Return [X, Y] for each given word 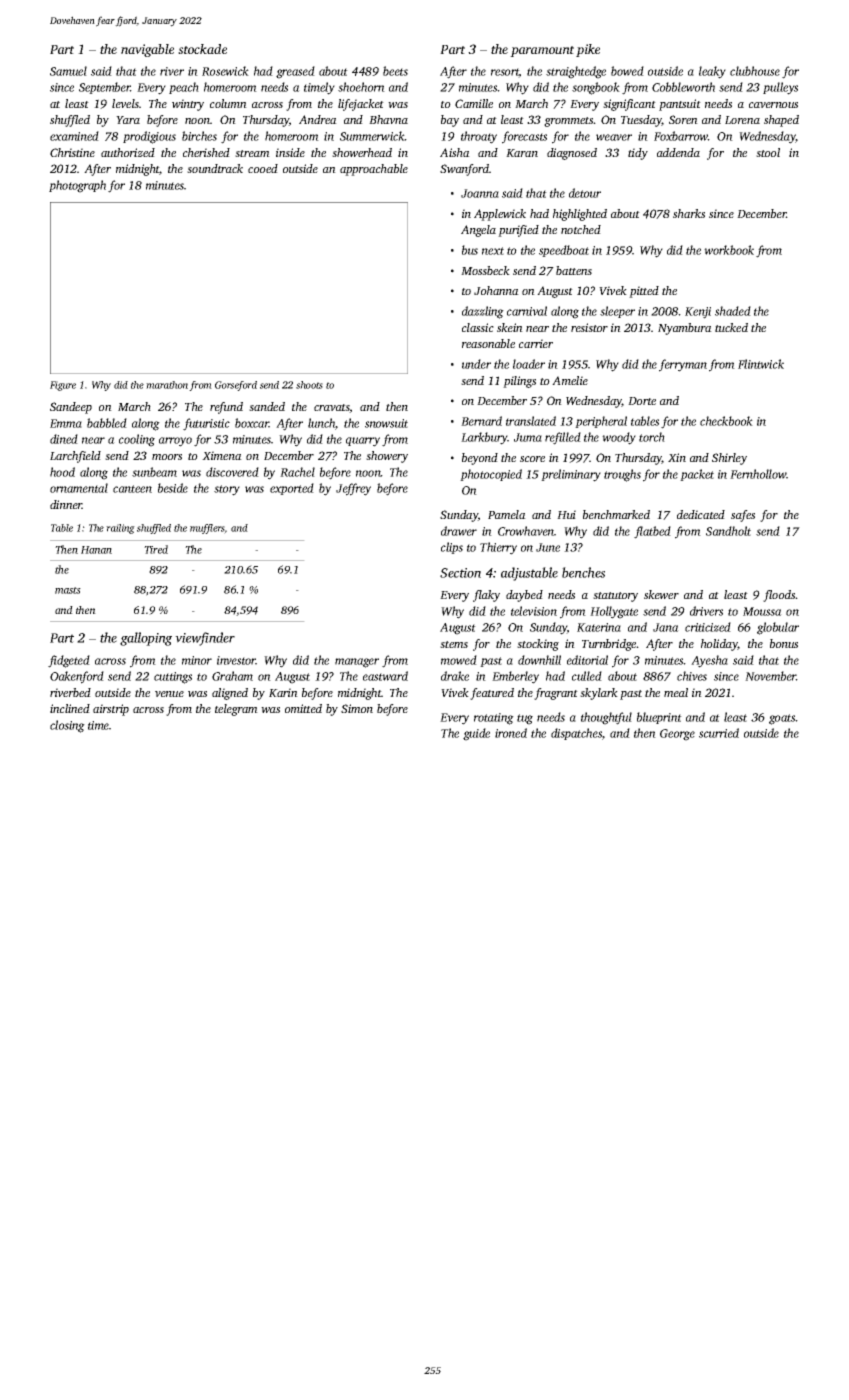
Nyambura [685, 329]
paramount [542, 51]
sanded [267, 406]
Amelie [570, 380]
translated [531, 421]
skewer [661, 594]
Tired [156, 549]
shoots [309, 385]
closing [67, 726]
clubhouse [755, 71]
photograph [77, 186]
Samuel [68, 71]
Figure [63, 386]
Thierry [498, 548]
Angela [478, 231]
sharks [689, 213]
